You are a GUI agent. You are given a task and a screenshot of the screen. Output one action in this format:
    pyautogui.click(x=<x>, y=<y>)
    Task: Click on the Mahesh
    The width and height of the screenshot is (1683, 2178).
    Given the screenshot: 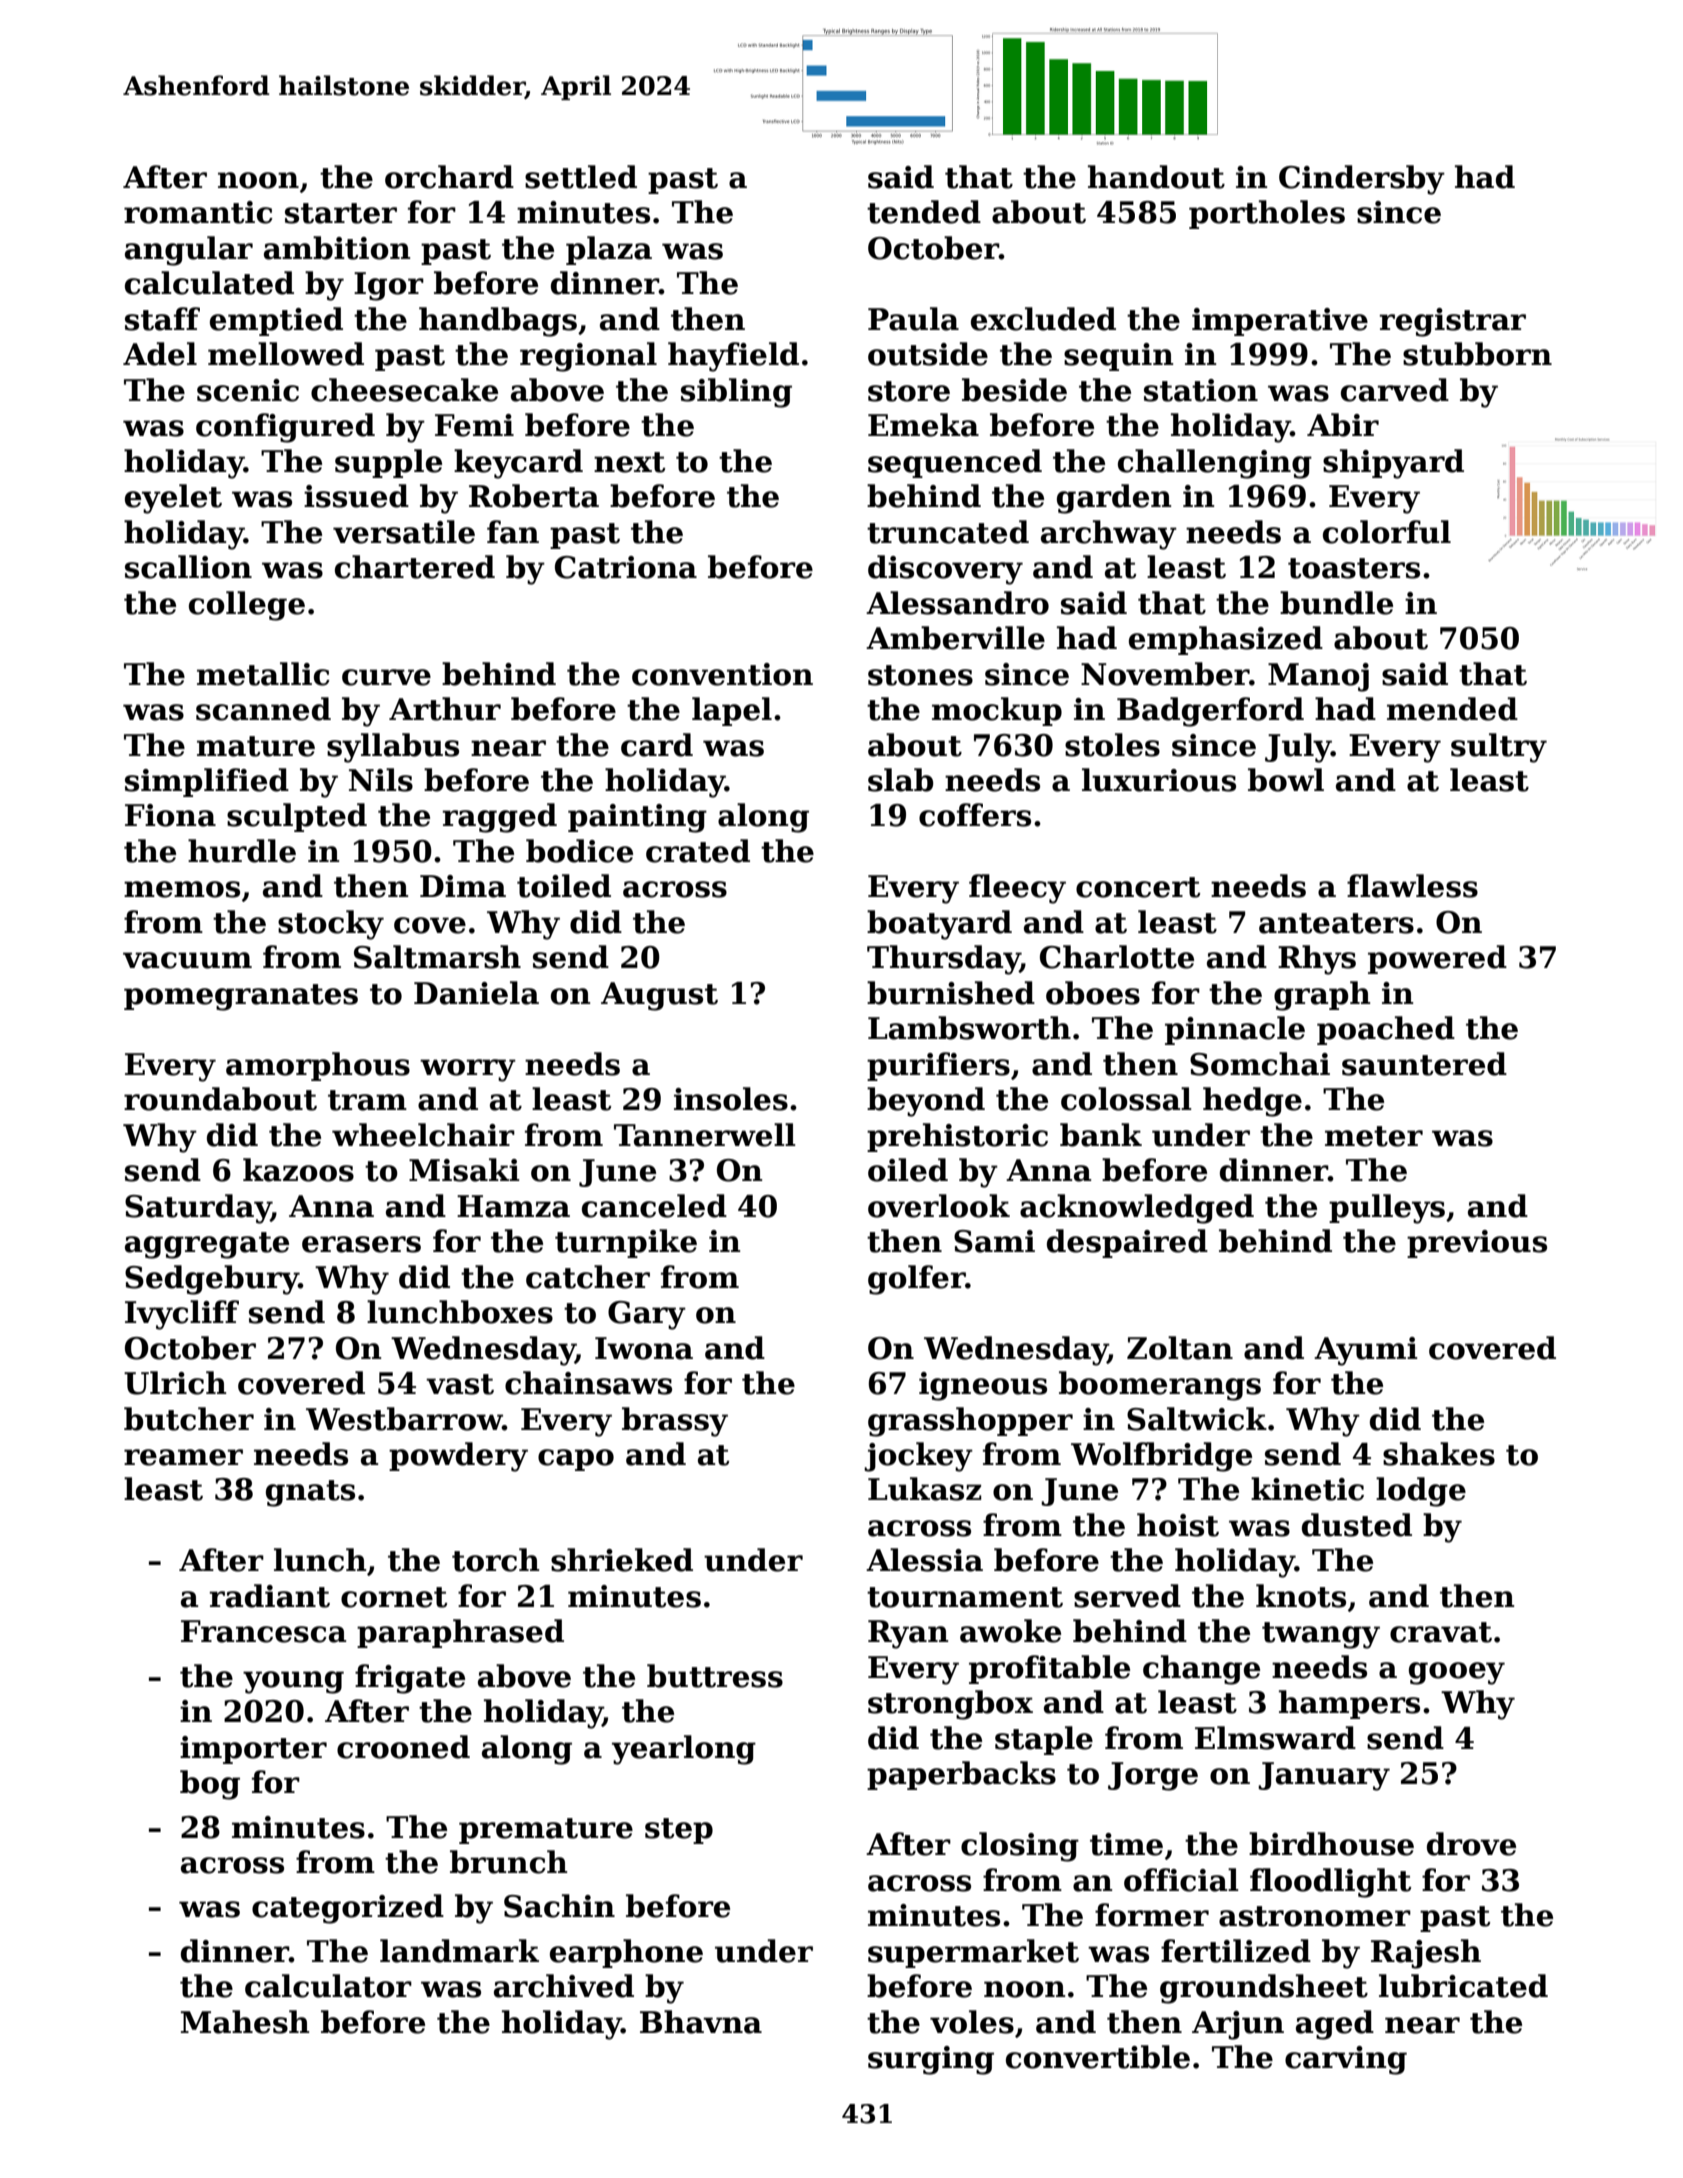 What is the action you would take?
    pyautogui.click(x=245, y=2022)
